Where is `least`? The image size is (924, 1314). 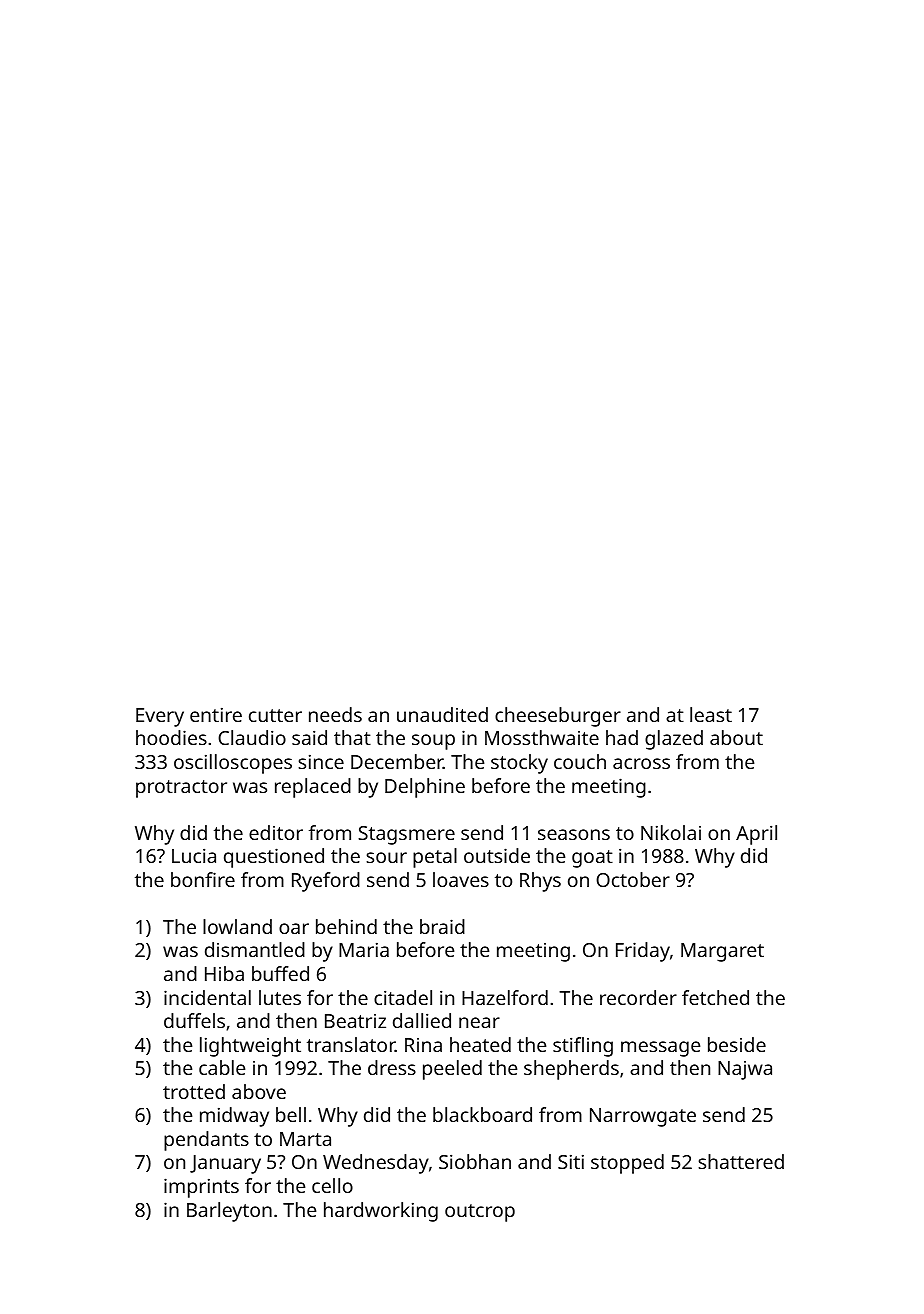 least is located at coordinates (711, 714).
